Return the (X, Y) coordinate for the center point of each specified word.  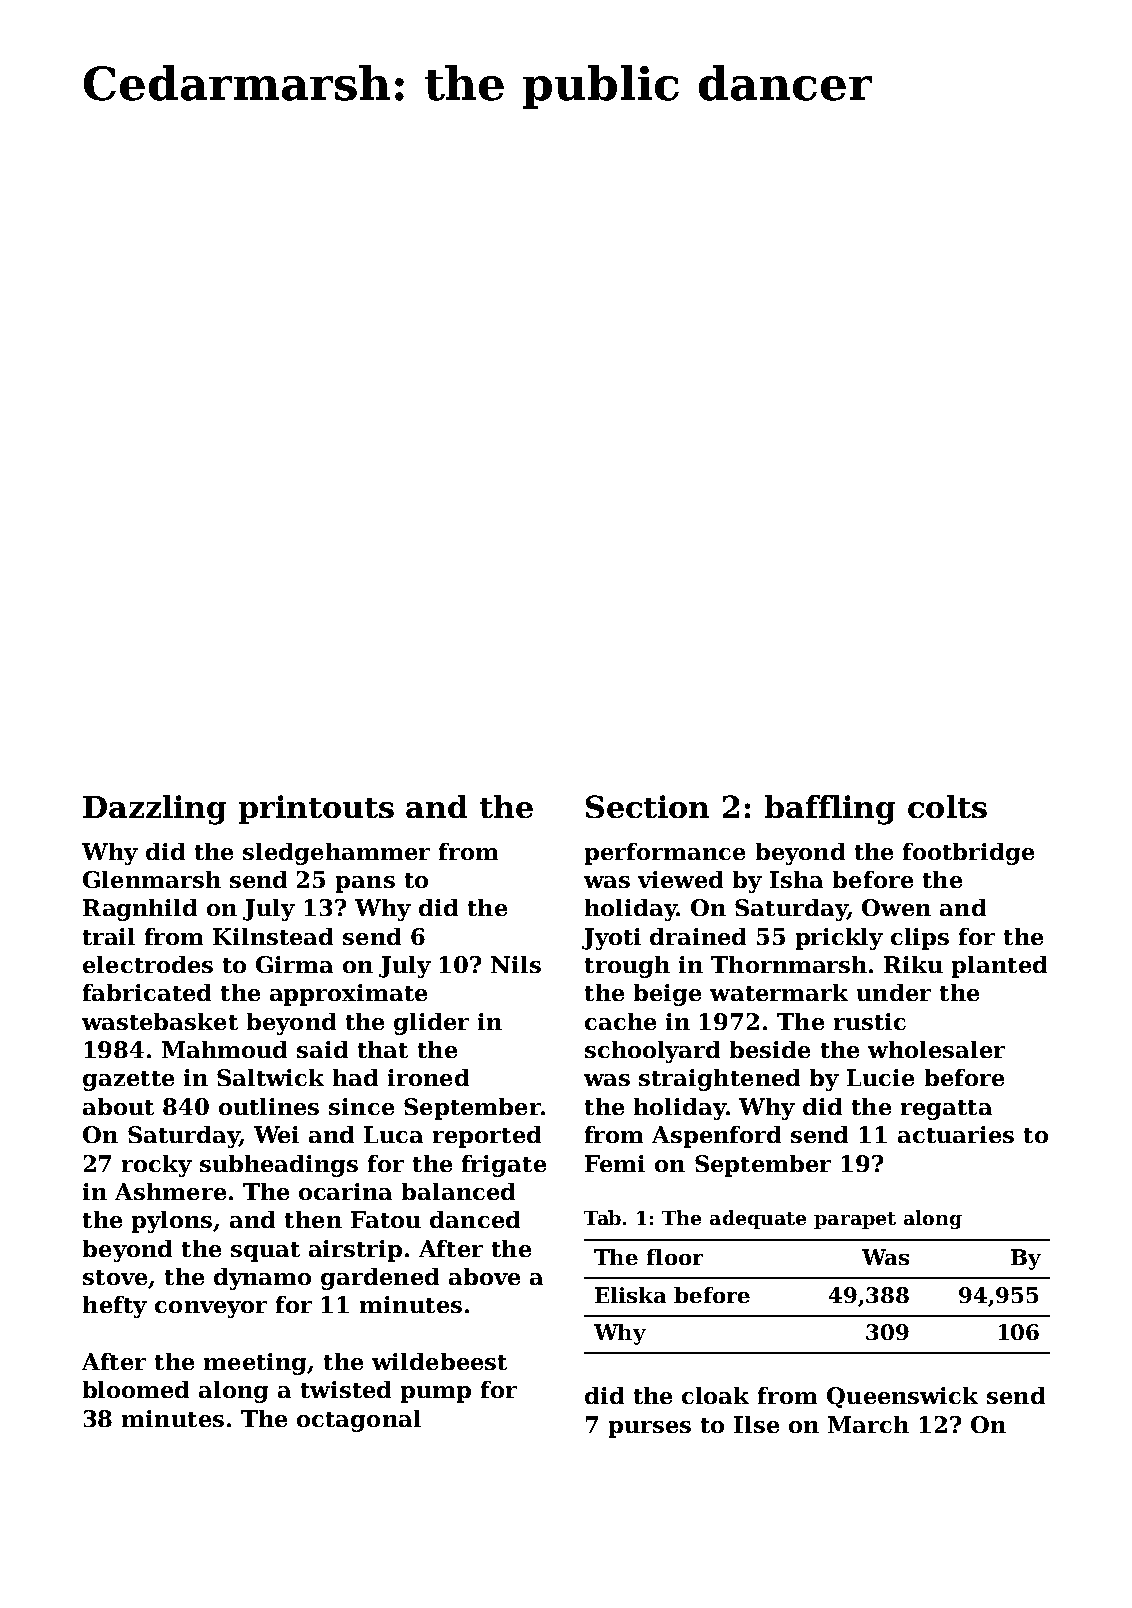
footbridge (968, 854)
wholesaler (936, 1049)
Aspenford (716, 1137)
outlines (269, 1106)
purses (650, 1429)
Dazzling (154, 810)
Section (647, 806)
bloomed (136, 1389)
